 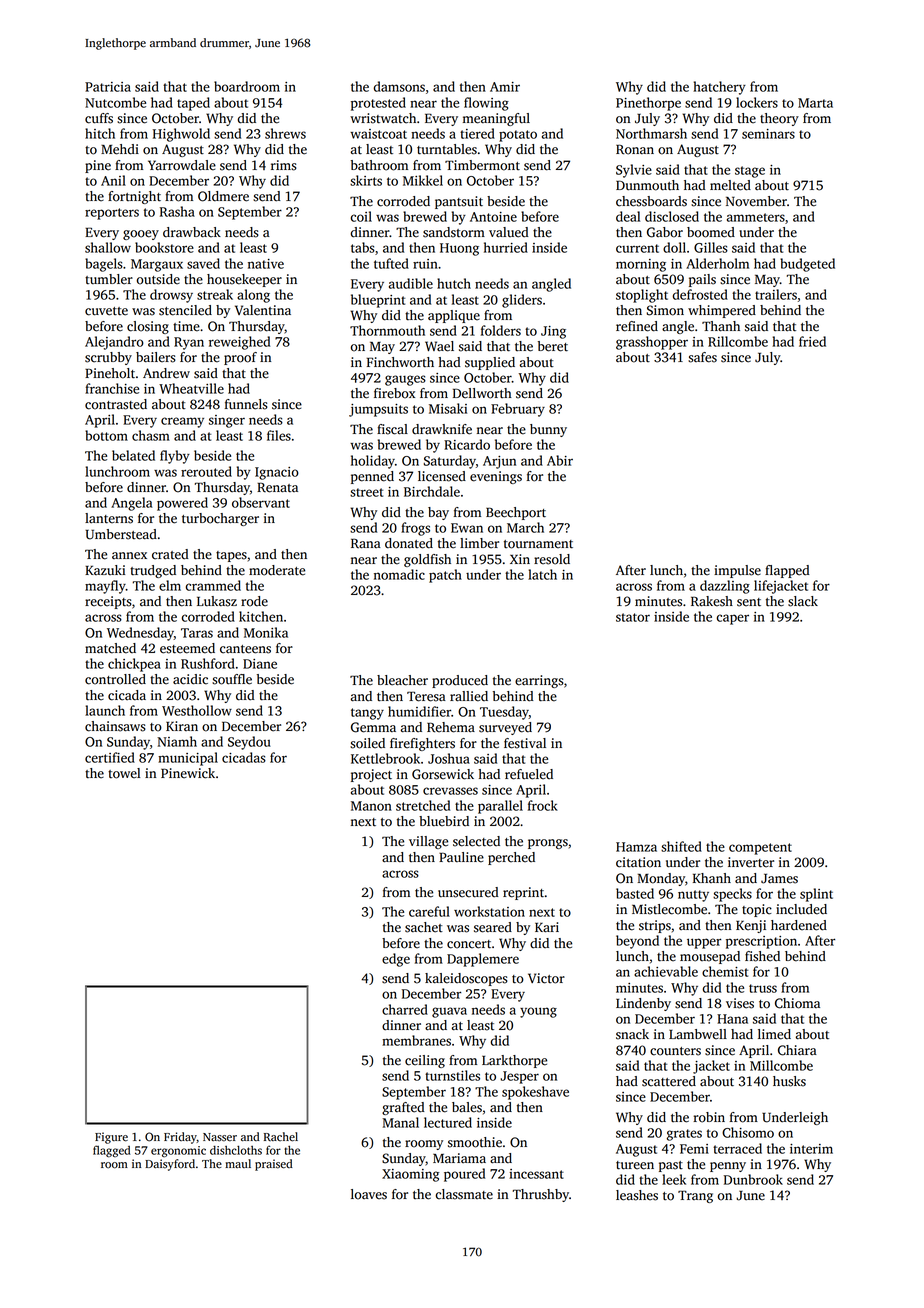 I want to click on shifted, so click(x=681, y=846).
